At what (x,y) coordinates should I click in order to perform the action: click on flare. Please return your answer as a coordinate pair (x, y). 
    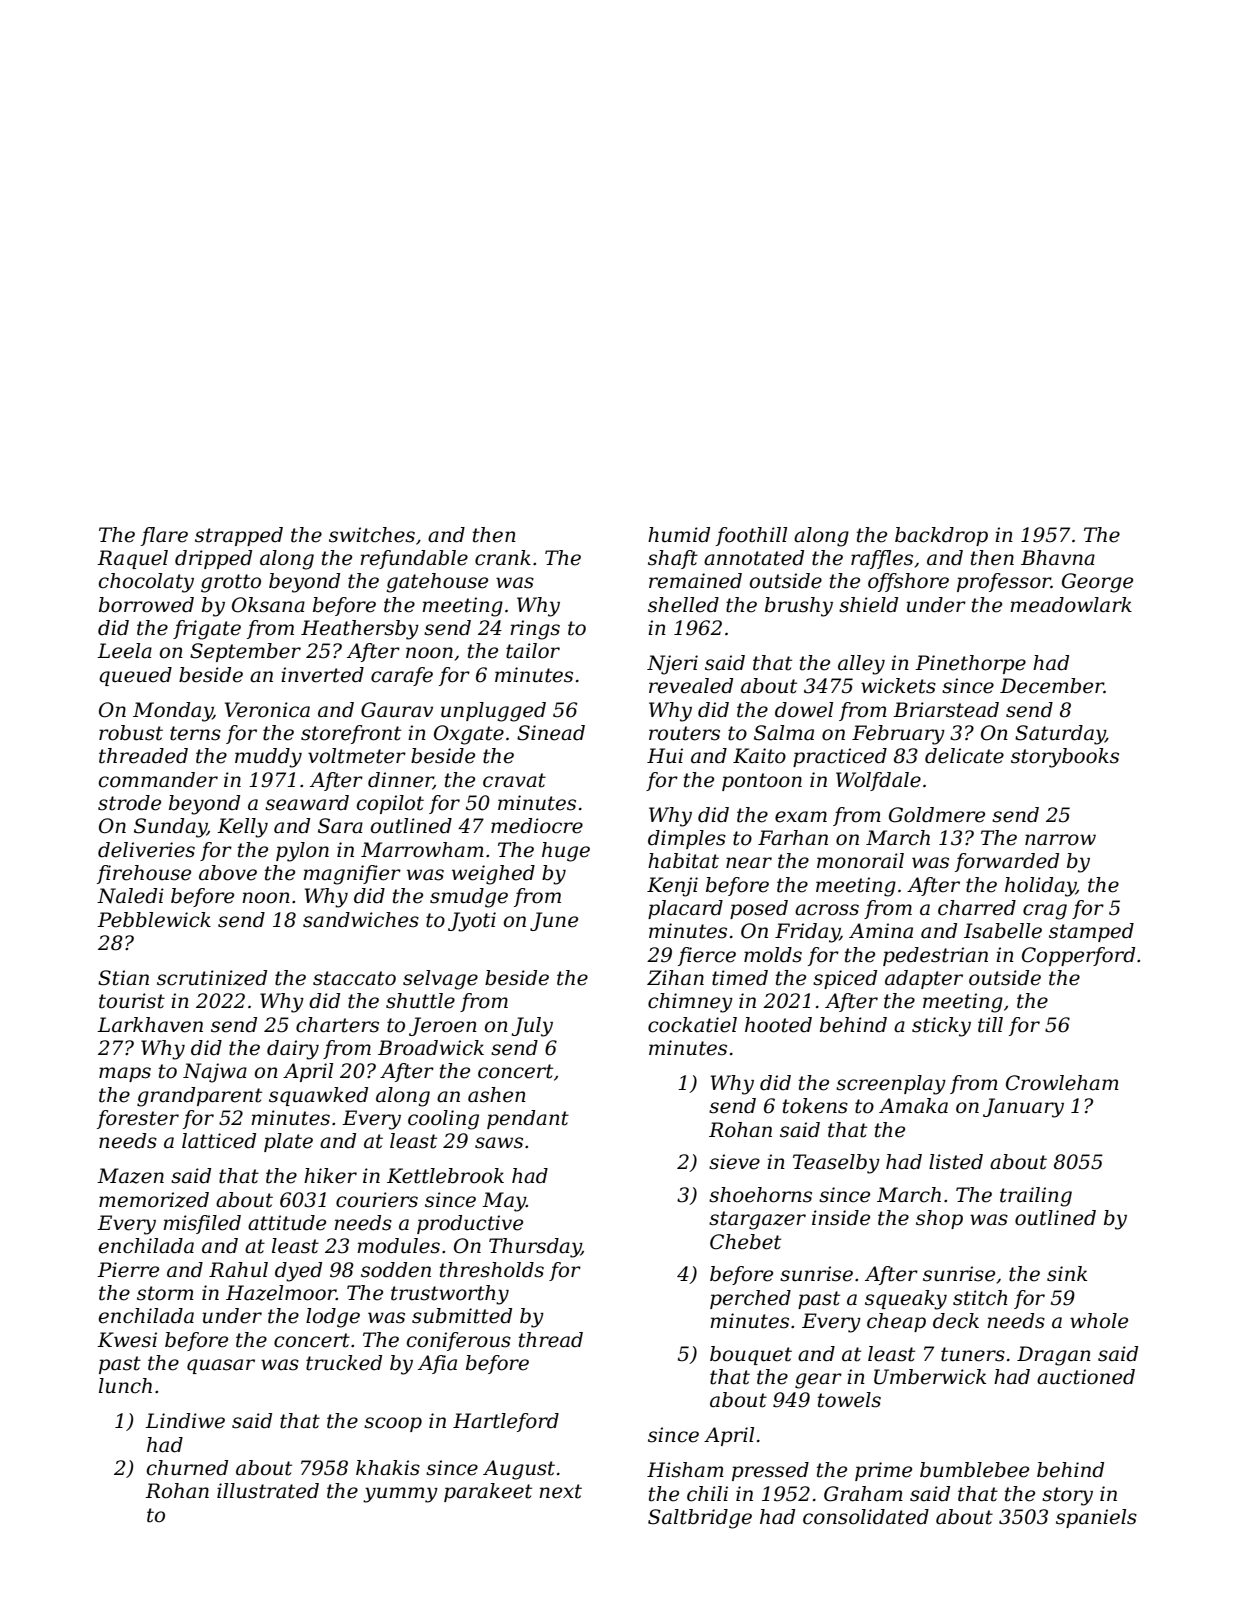
    Looking at the image, I should click on (164, 536).
